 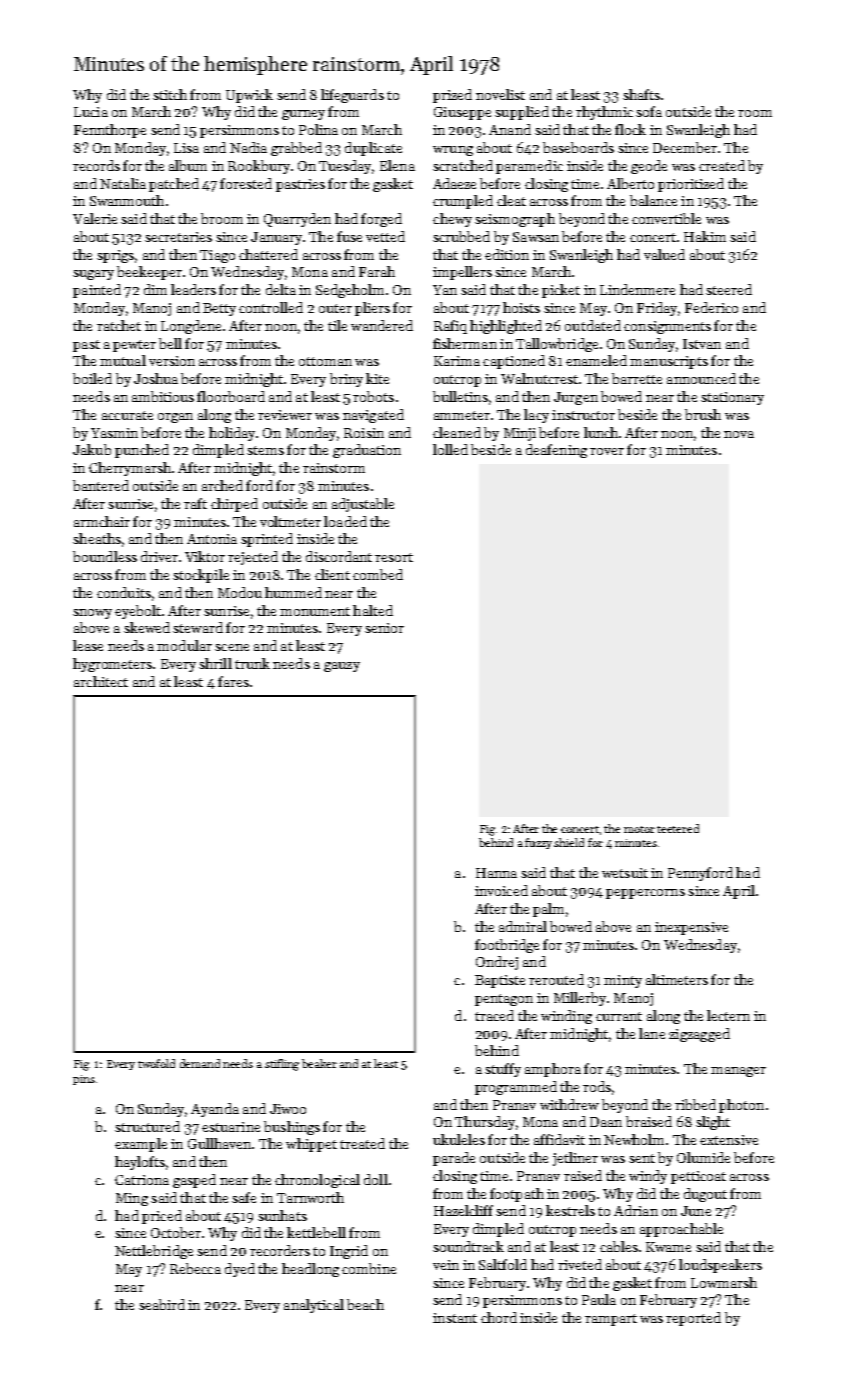 What do you see at coordinates (84, 1080) in the image?
I see `pins` at bounding box center [84, 1080].
